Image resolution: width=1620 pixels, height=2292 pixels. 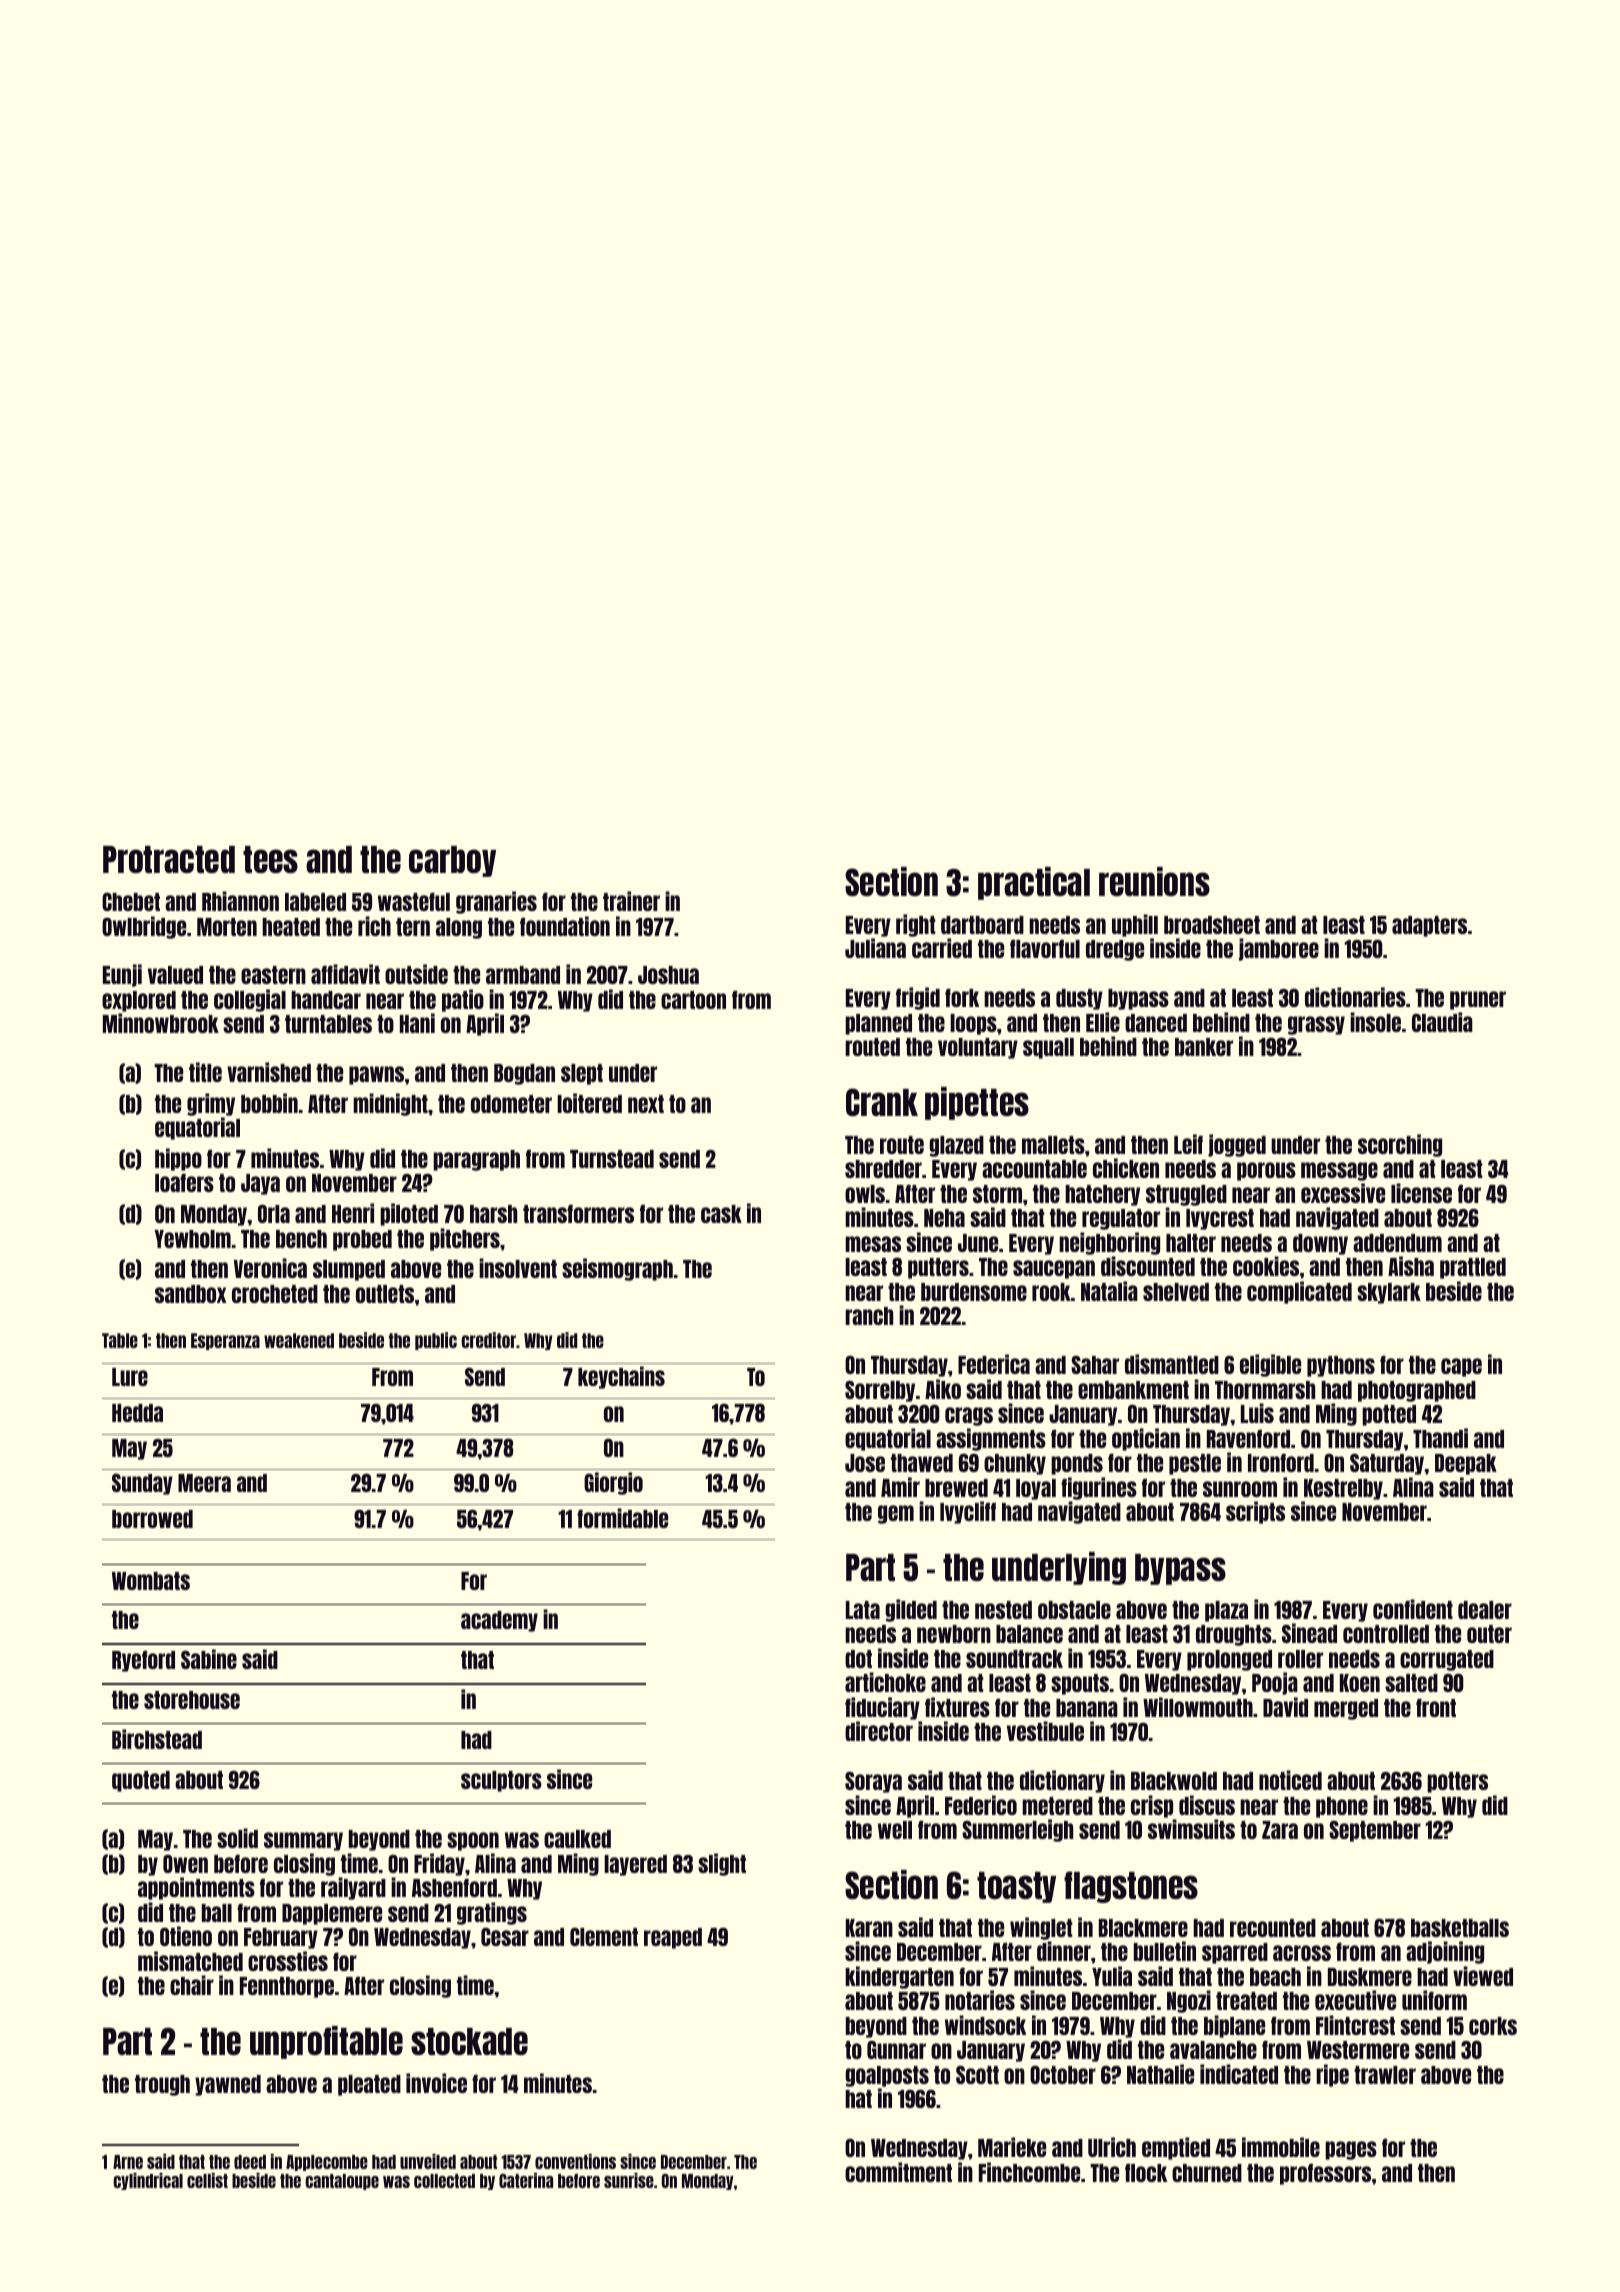 What do you see at coordinates (1034, 883) in the page?
I see `practical` at bounding box center [1034, 883].
